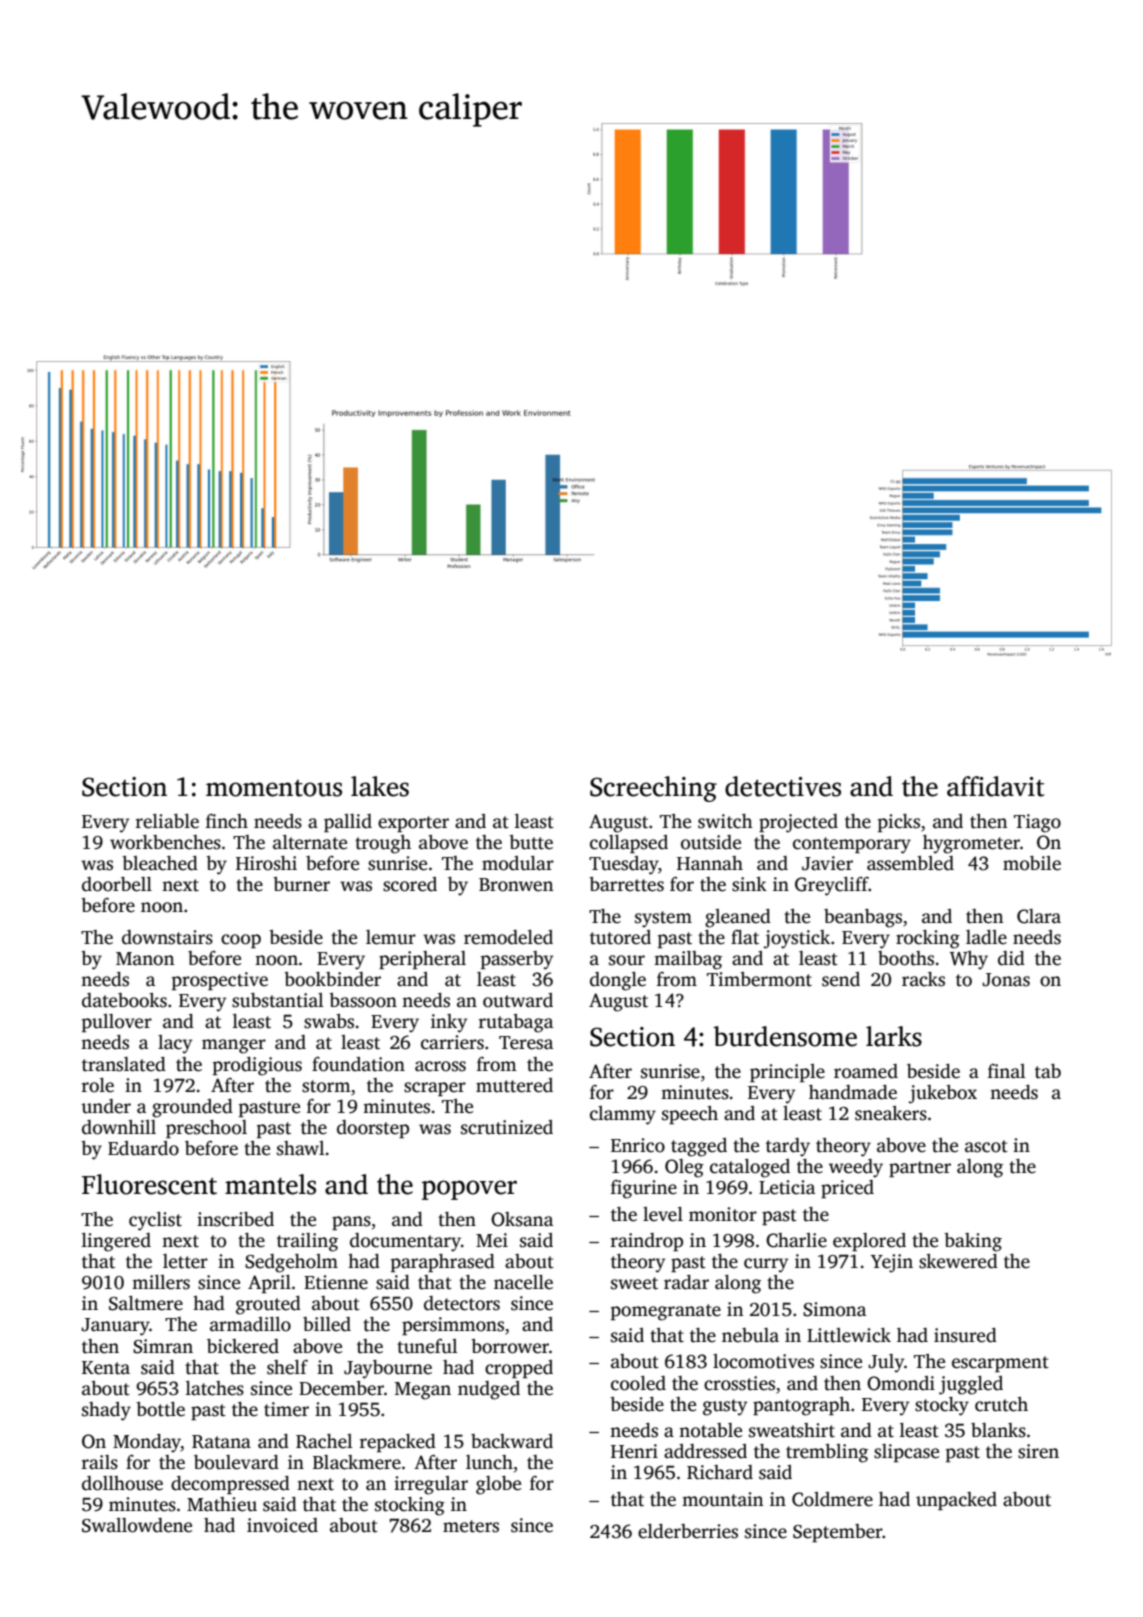  Describe the element at coordinates (100, 1462) in the page. I see `rails` at that location.
